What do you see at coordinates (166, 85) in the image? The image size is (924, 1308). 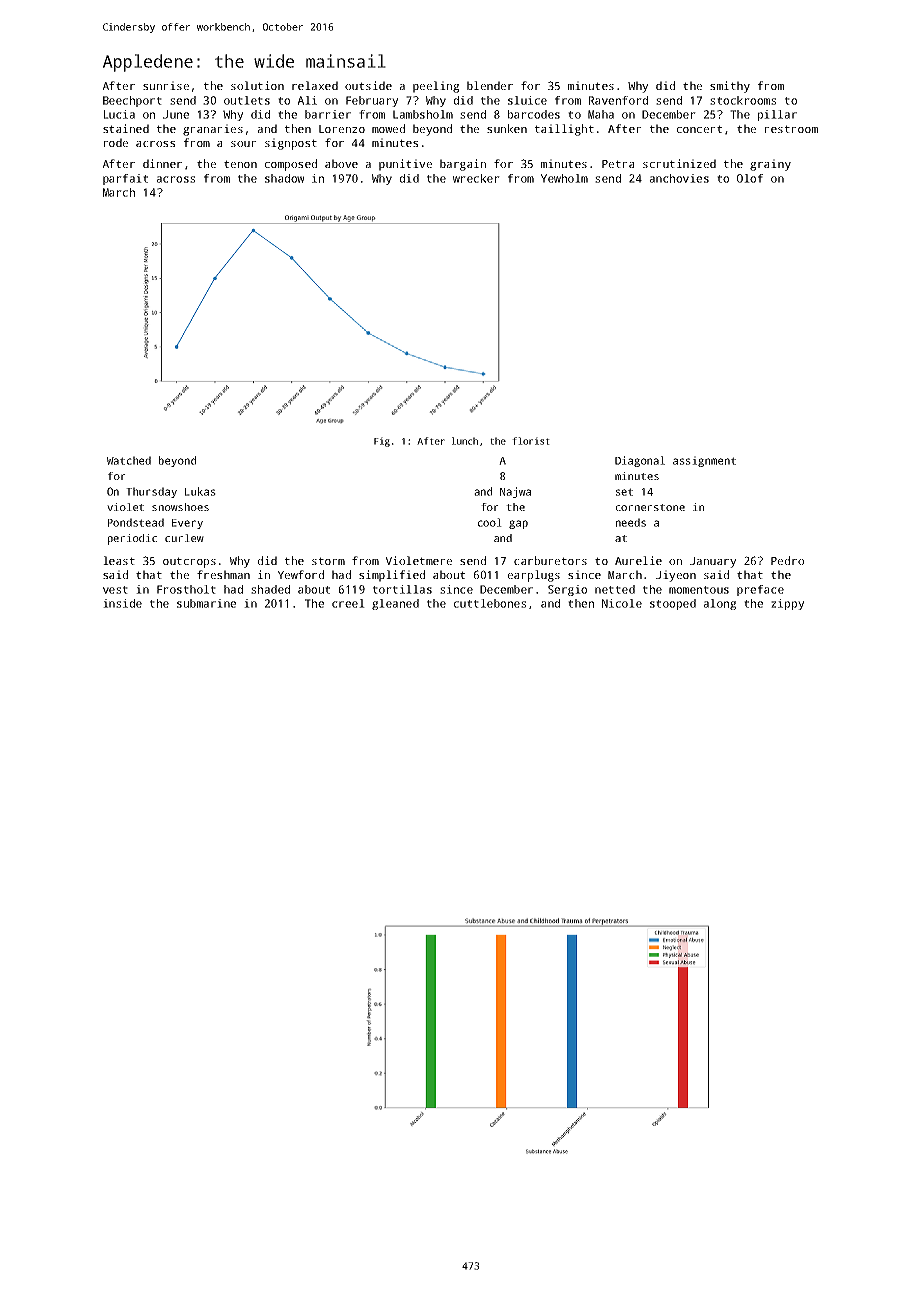 I see `sunrise` at bounding box center [166, 85].
